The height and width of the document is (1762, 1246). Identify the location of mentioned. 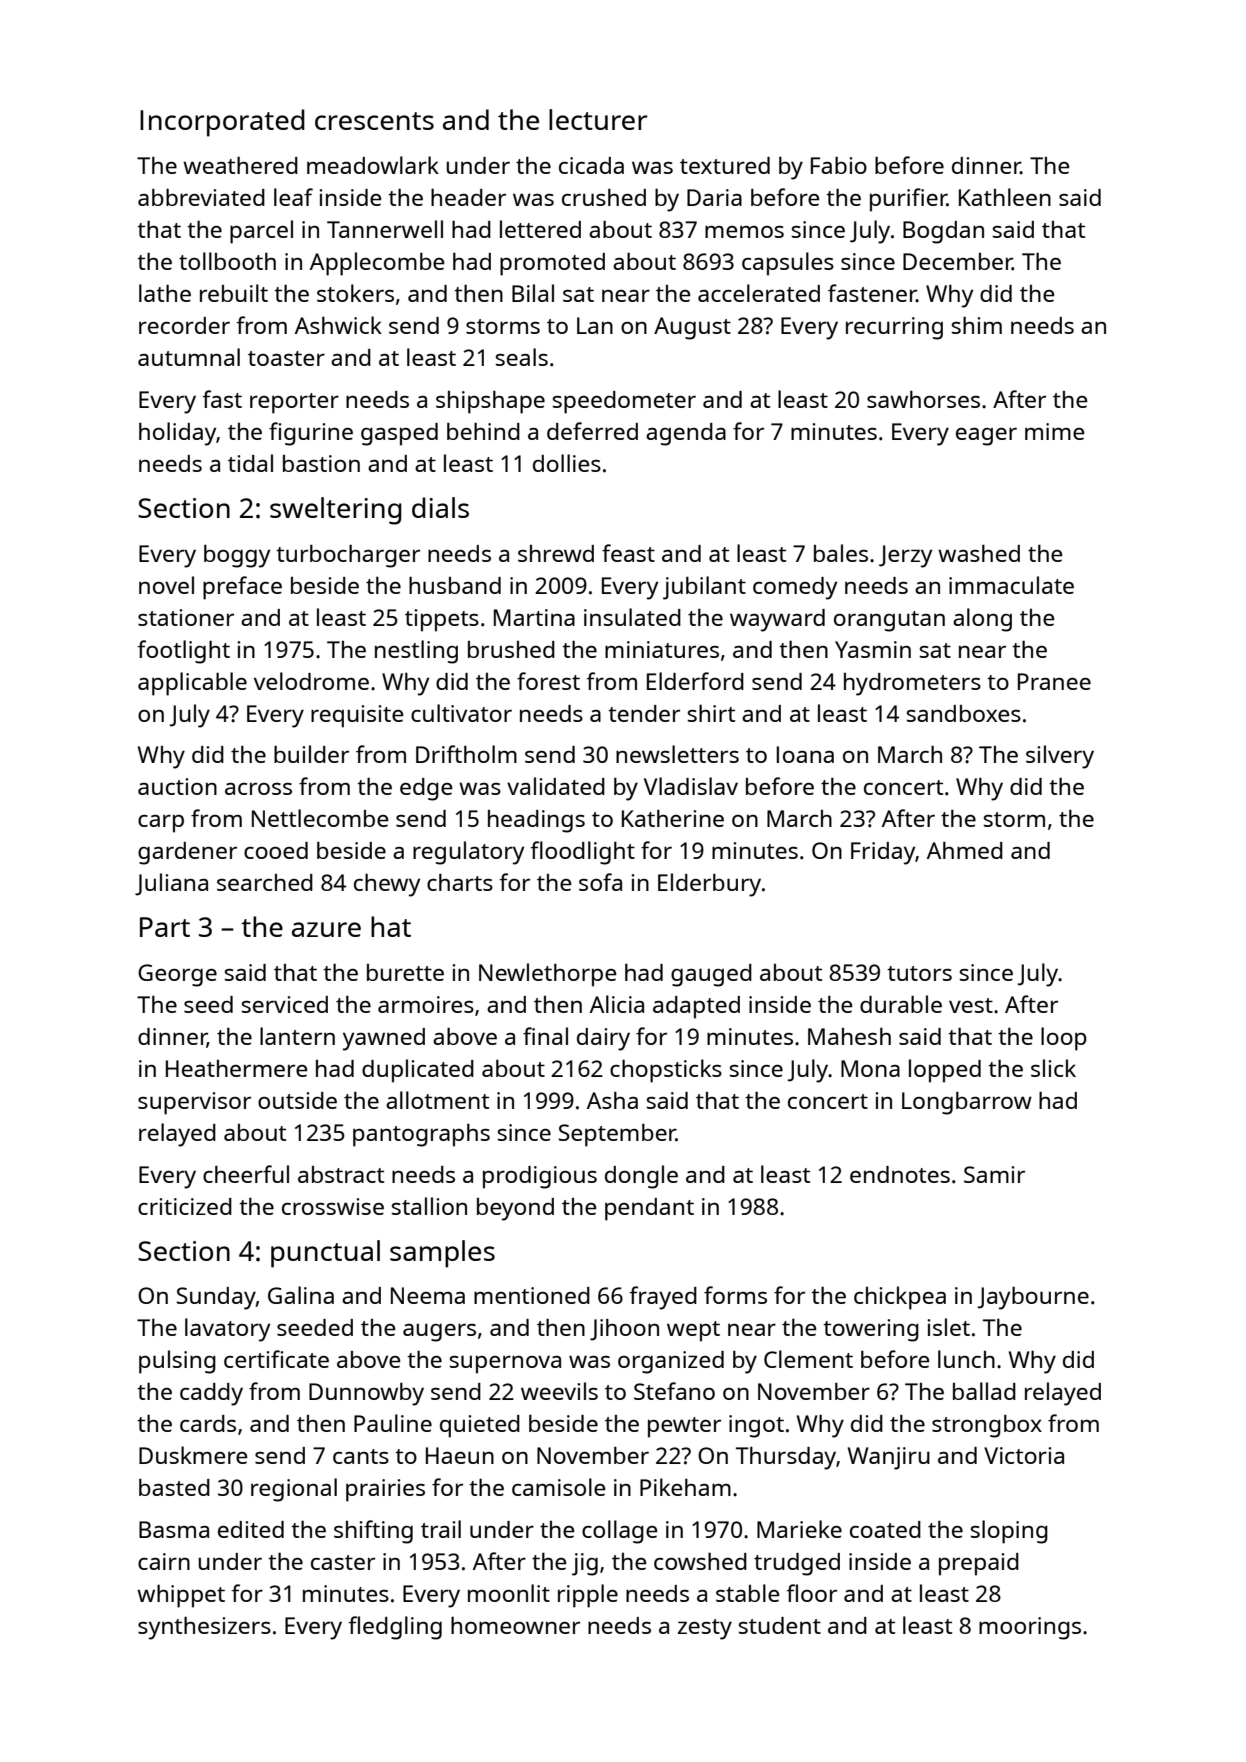
(532, 1295).
